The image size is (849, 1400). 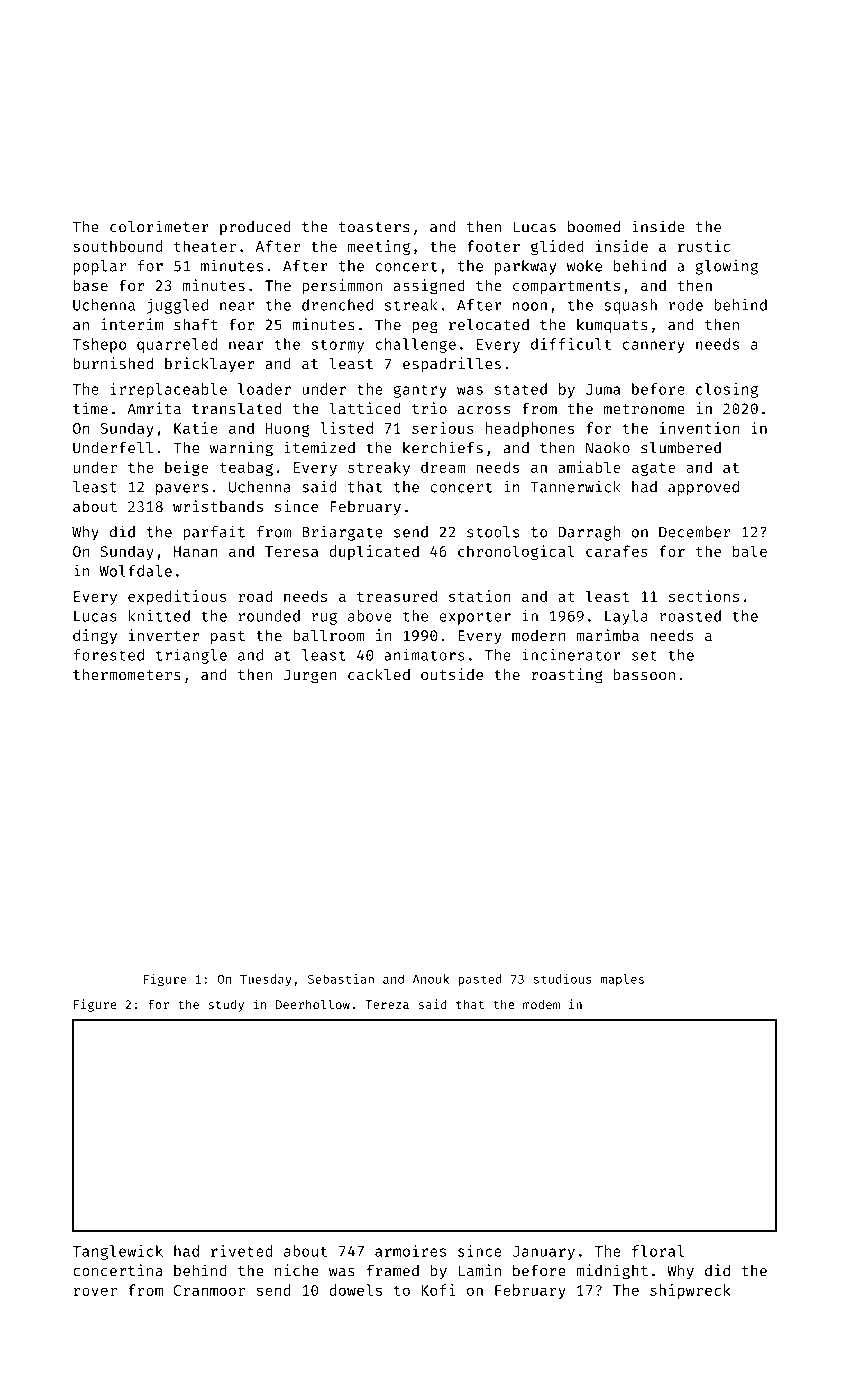 What do you see at coordinates (431, 979) in the page?
I see `Anouk` at bounding box center [431, 979].
